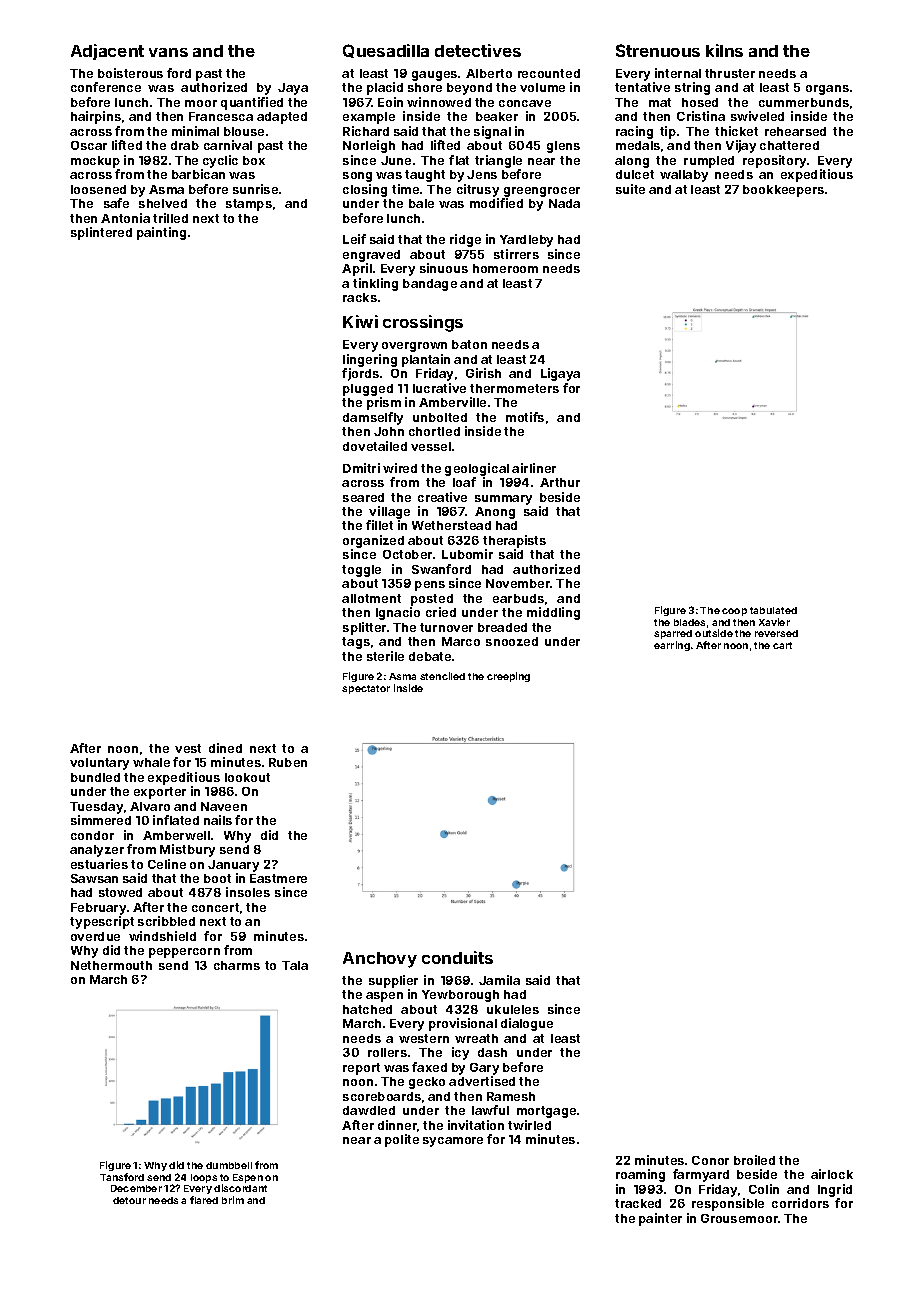 The height and width of the screenshot is (1308, 924). Describe the element at coordinates (773, 610) in the screenshot. I see `tabulated` at that location.
